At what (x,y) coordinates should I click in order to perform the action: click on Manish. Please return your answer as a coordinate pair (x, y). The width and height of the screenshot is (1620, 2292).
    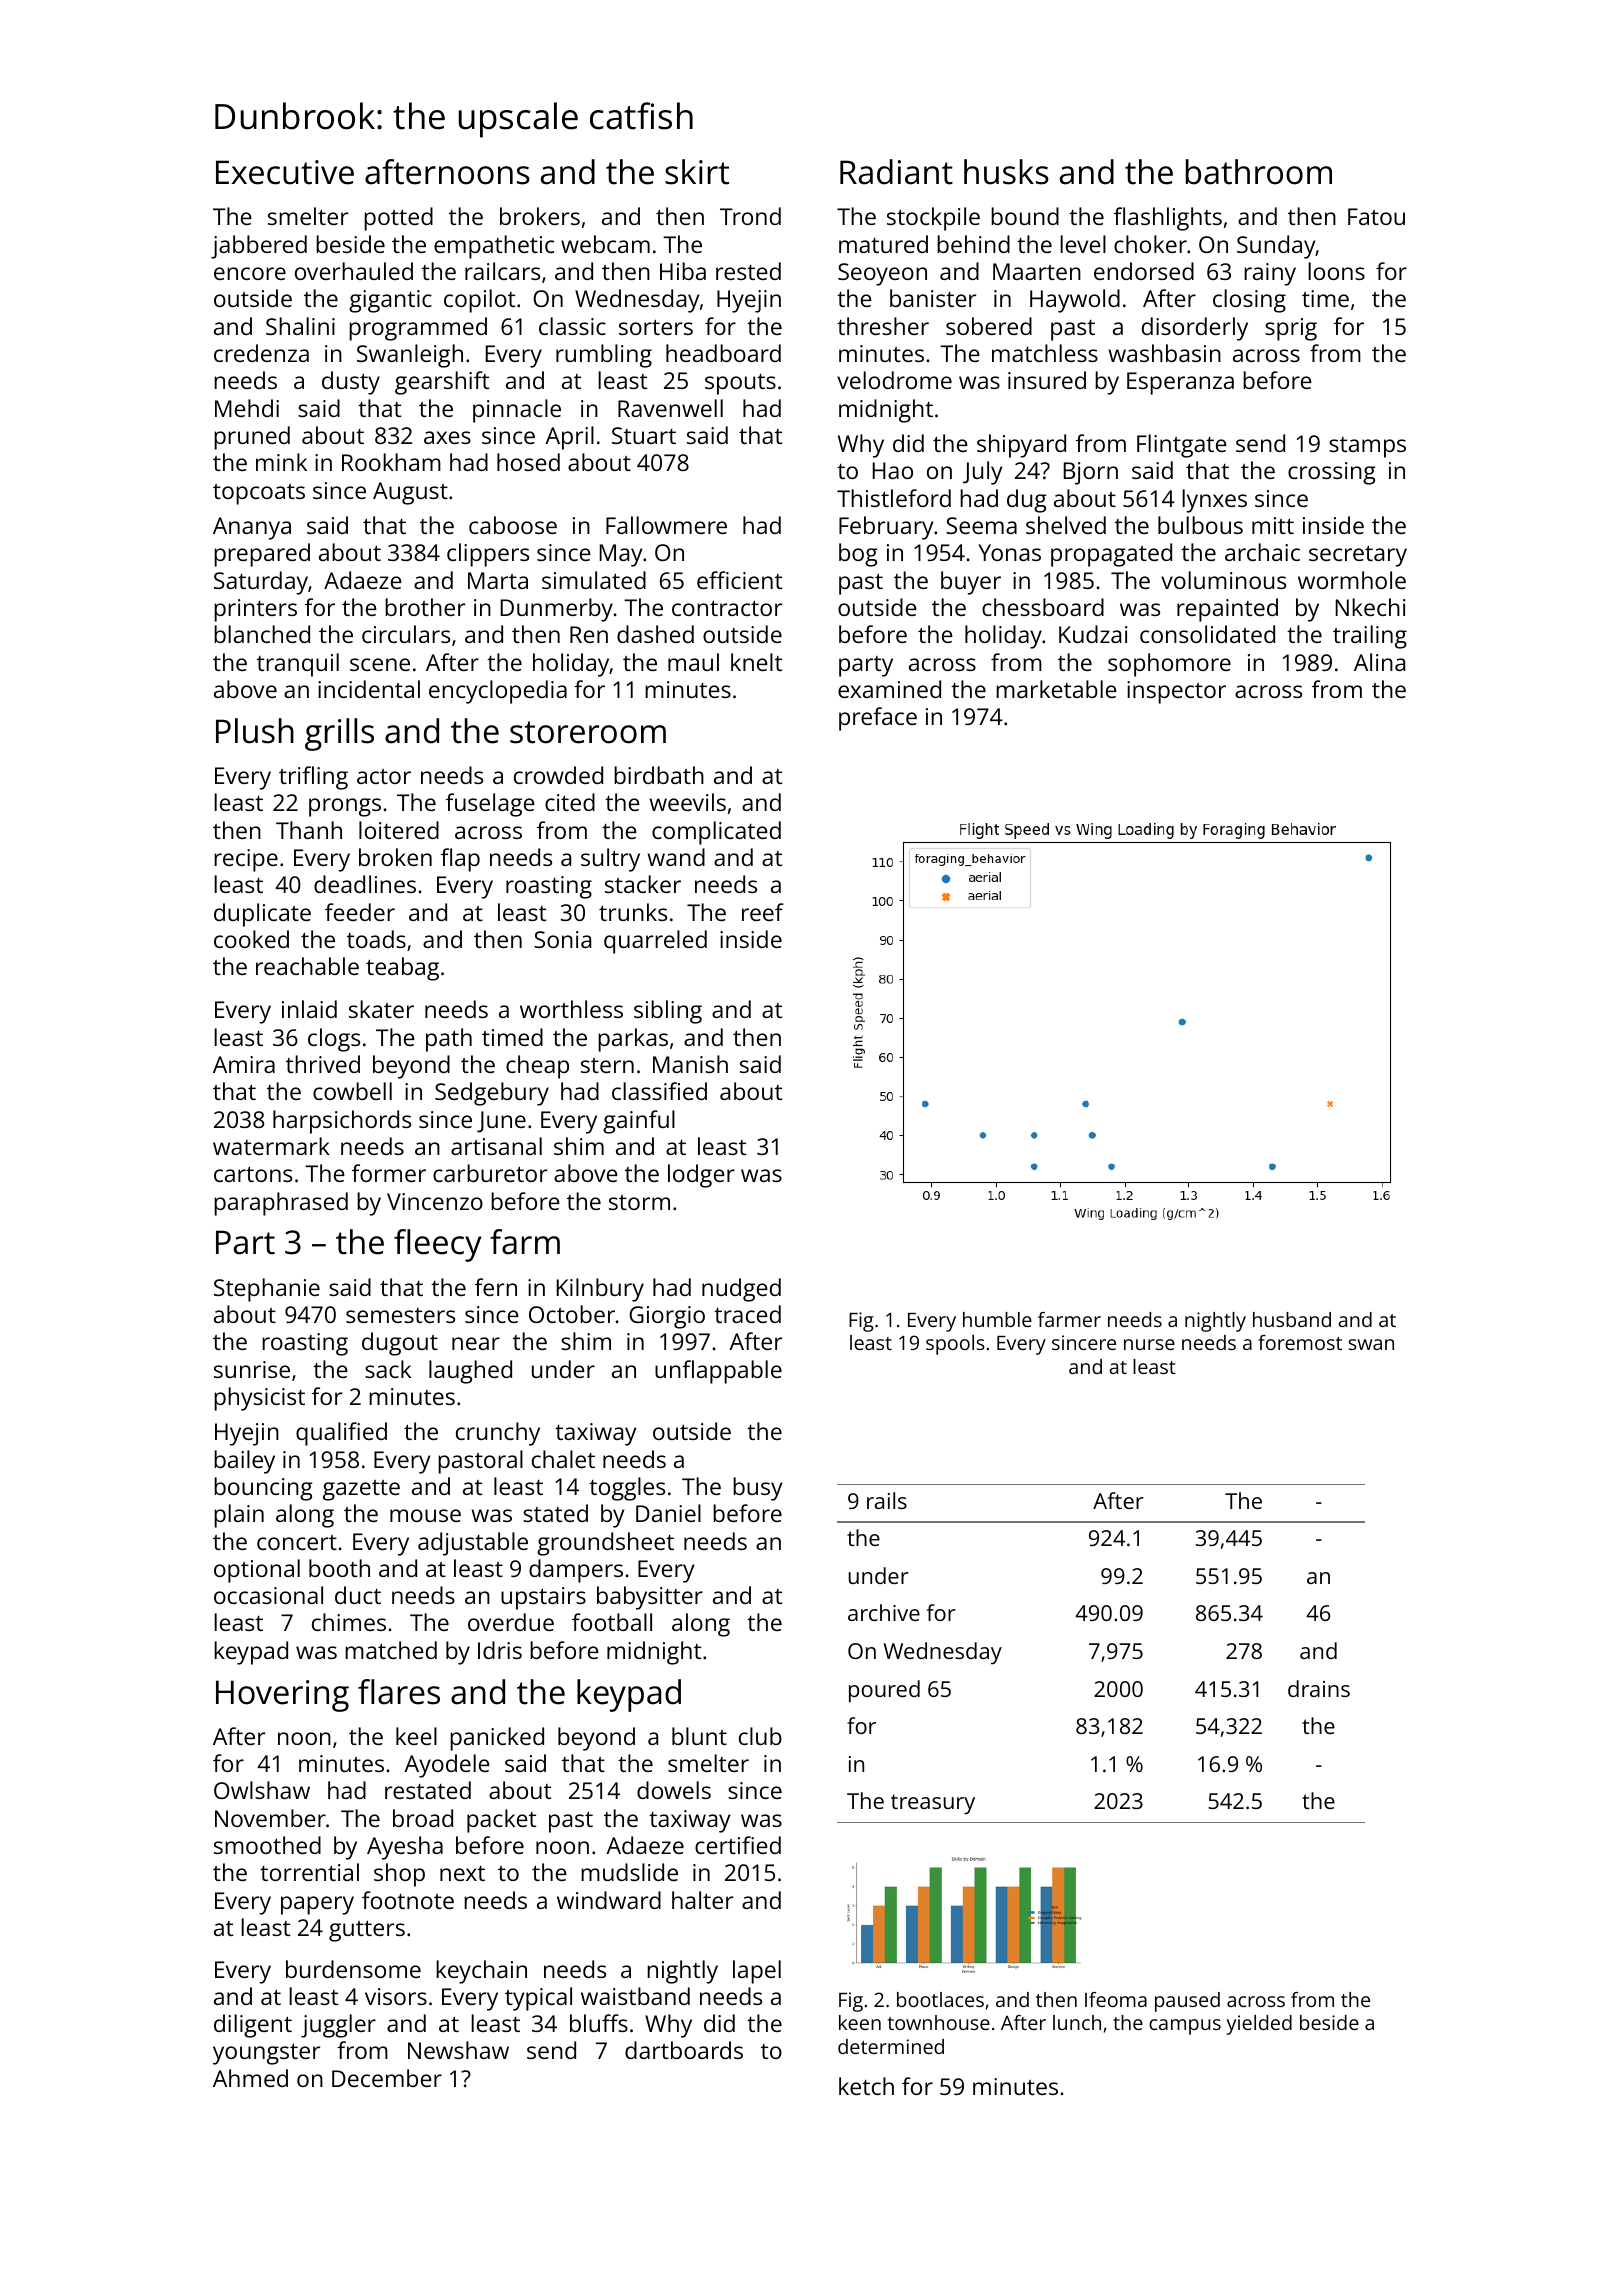
    Looking at the image, I should click on (690, 1064).
